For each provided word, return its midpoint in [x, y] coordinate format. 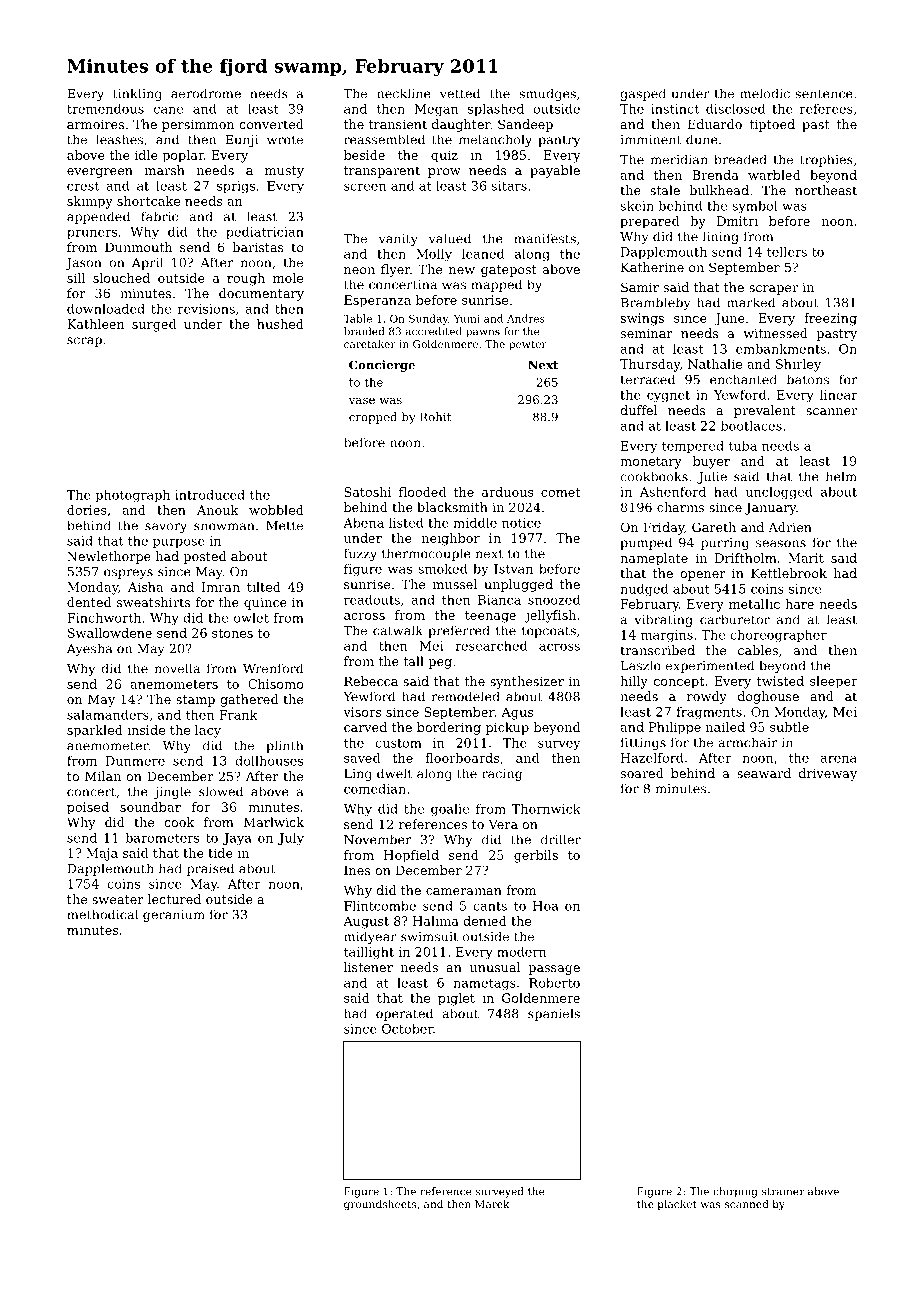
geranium [174, 916]
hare [799, 604]
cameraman [464, 891]
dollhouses [269, 761]
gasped [643, 94]
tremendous [105, 109]
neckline [404, 93]
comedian [375, 789]
